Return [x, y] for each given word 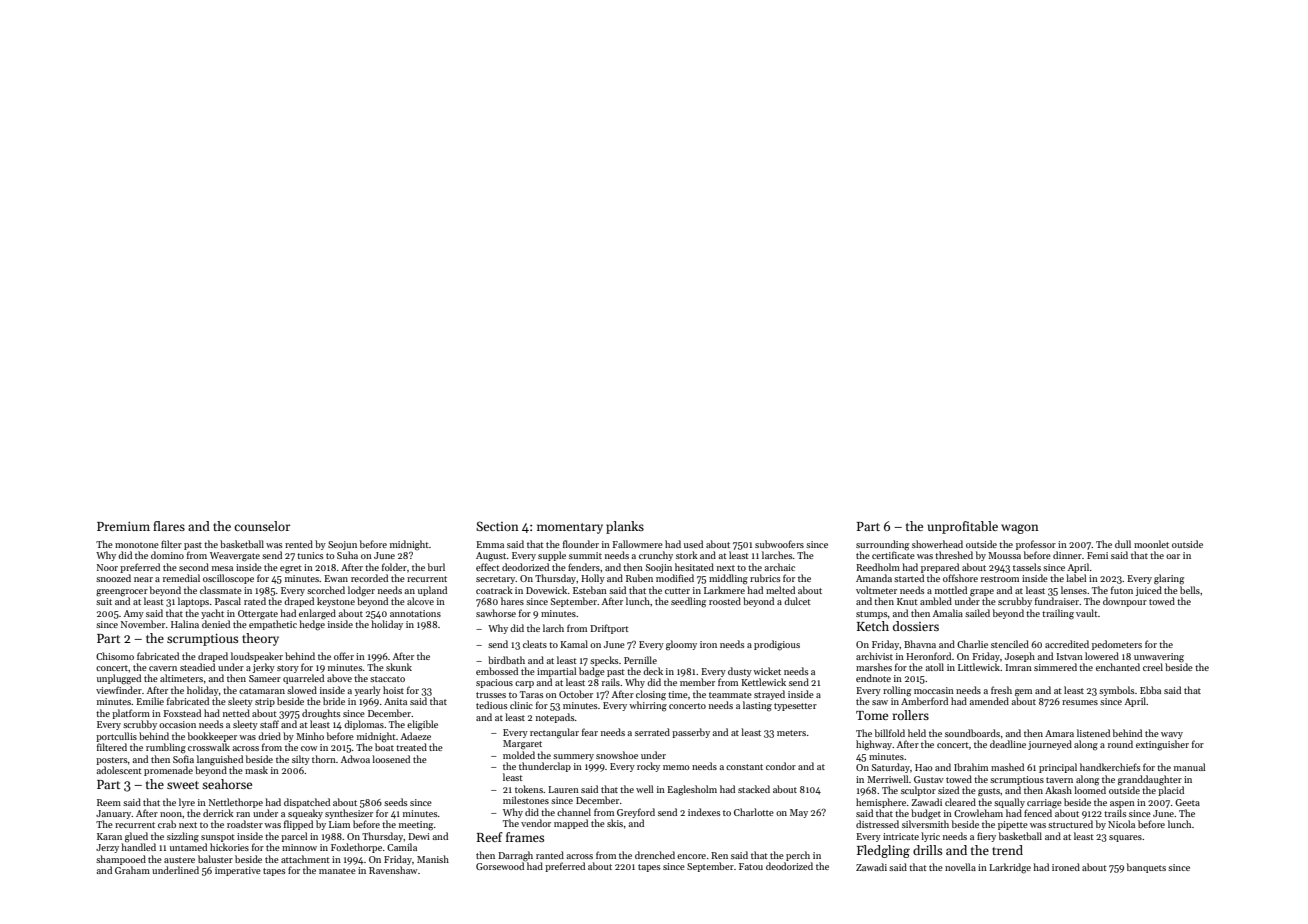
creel [1153, 667]
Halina [185, 624]
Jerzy [107, 848]
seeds [395, 802]
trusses [491, 695]
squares [1125, 838]
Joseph [1020, 657]
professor [1036, 545]
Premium [123, 526]
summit [585, 555]
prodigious [777, 645]
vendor [536, 823]
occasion [177, 724]
